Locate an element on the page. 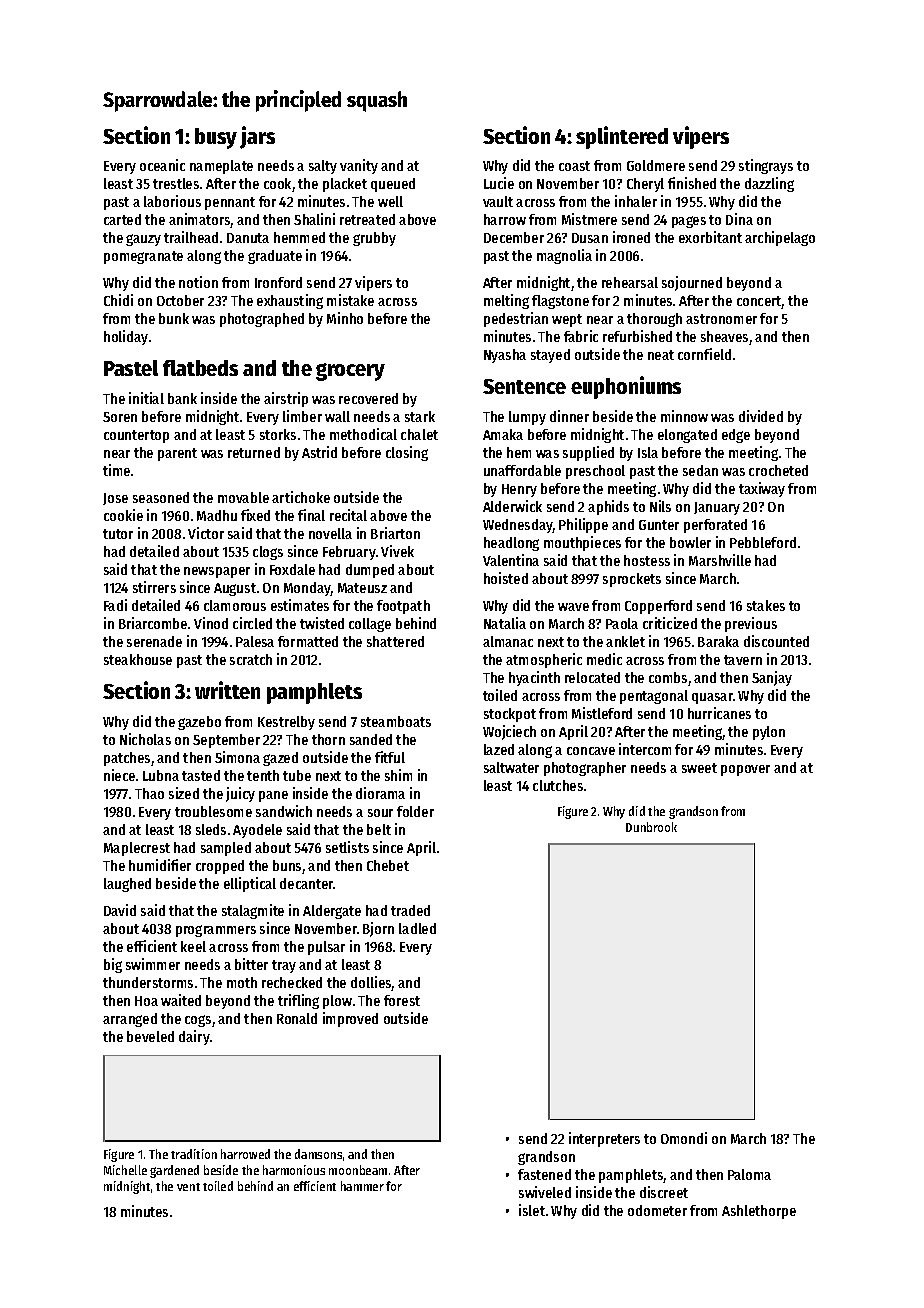  vent is located at coordinates (188, 1187).
